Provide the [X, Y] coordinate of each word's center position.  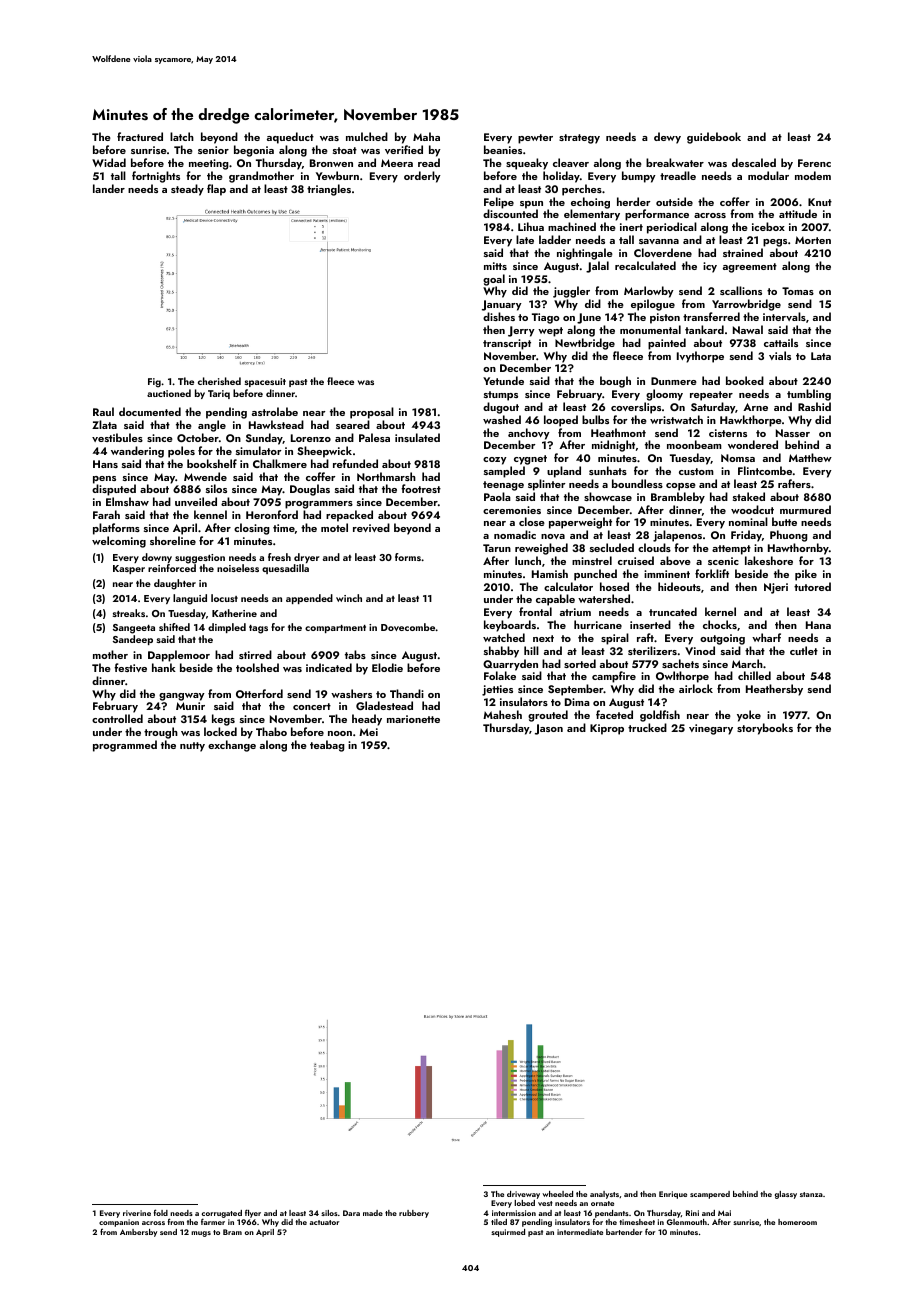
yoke [749, 716]
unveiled [196, 501]
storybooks [765, 729]
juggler [571, 292]
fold [161, 1212]
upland [564, 472]
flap [216, 190]
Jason [549, 729]
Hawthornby [798, 549]
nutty [192, 747]
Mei [368, 732]
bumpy [639, 177]
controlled [117, 718]
